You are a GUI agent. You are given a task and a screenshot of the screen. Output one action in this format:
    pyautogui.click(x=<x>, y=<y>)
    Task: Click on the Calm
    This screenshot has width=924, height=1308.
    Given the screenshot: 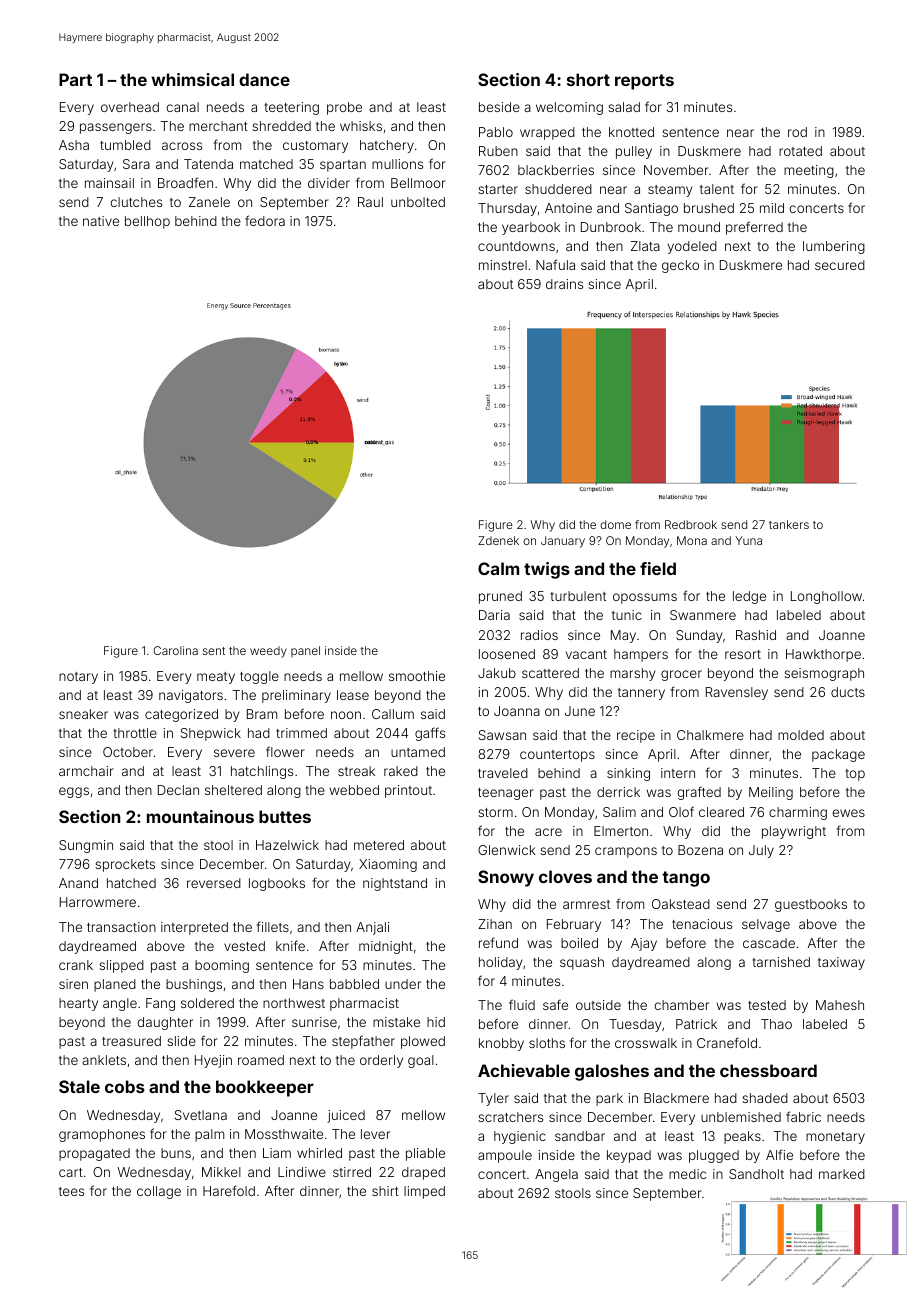 What is the action you would take?
    pyautogui.click(x=498, y=568)
